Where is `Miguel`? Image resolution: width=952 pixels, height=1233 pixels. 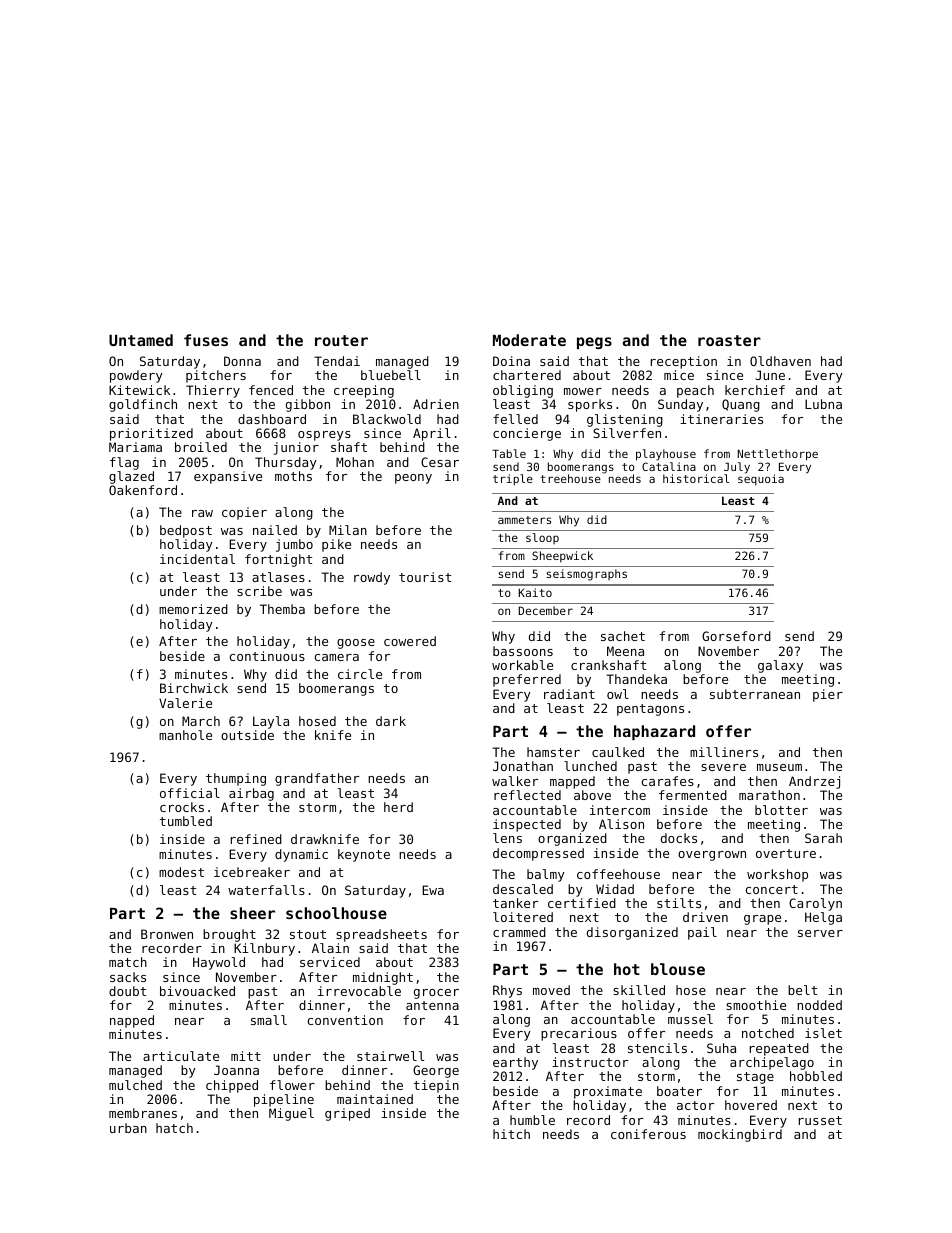 Miguel is located at coordinates (291, 1114).
